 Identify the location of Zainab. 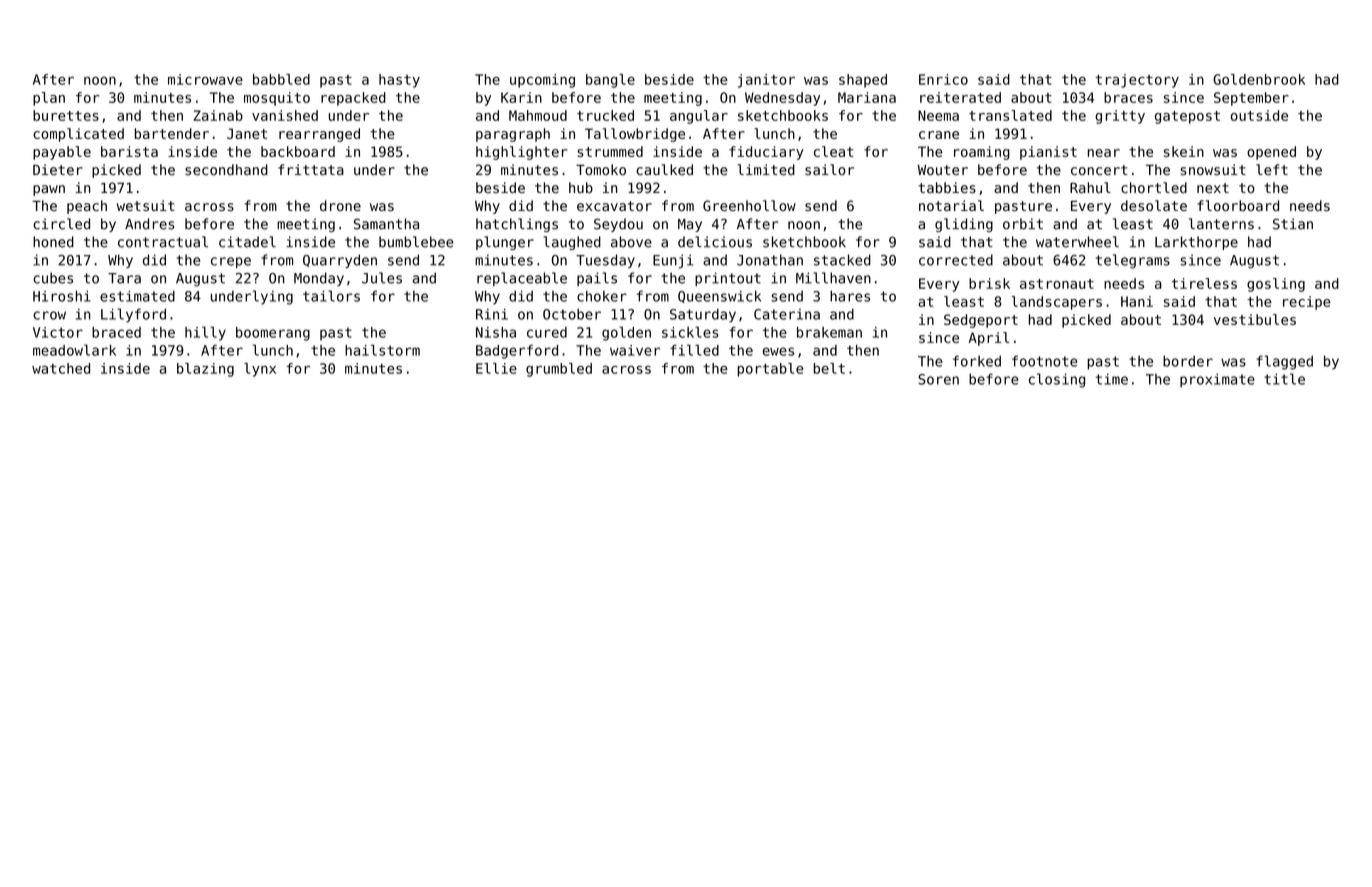
(218, 115).
